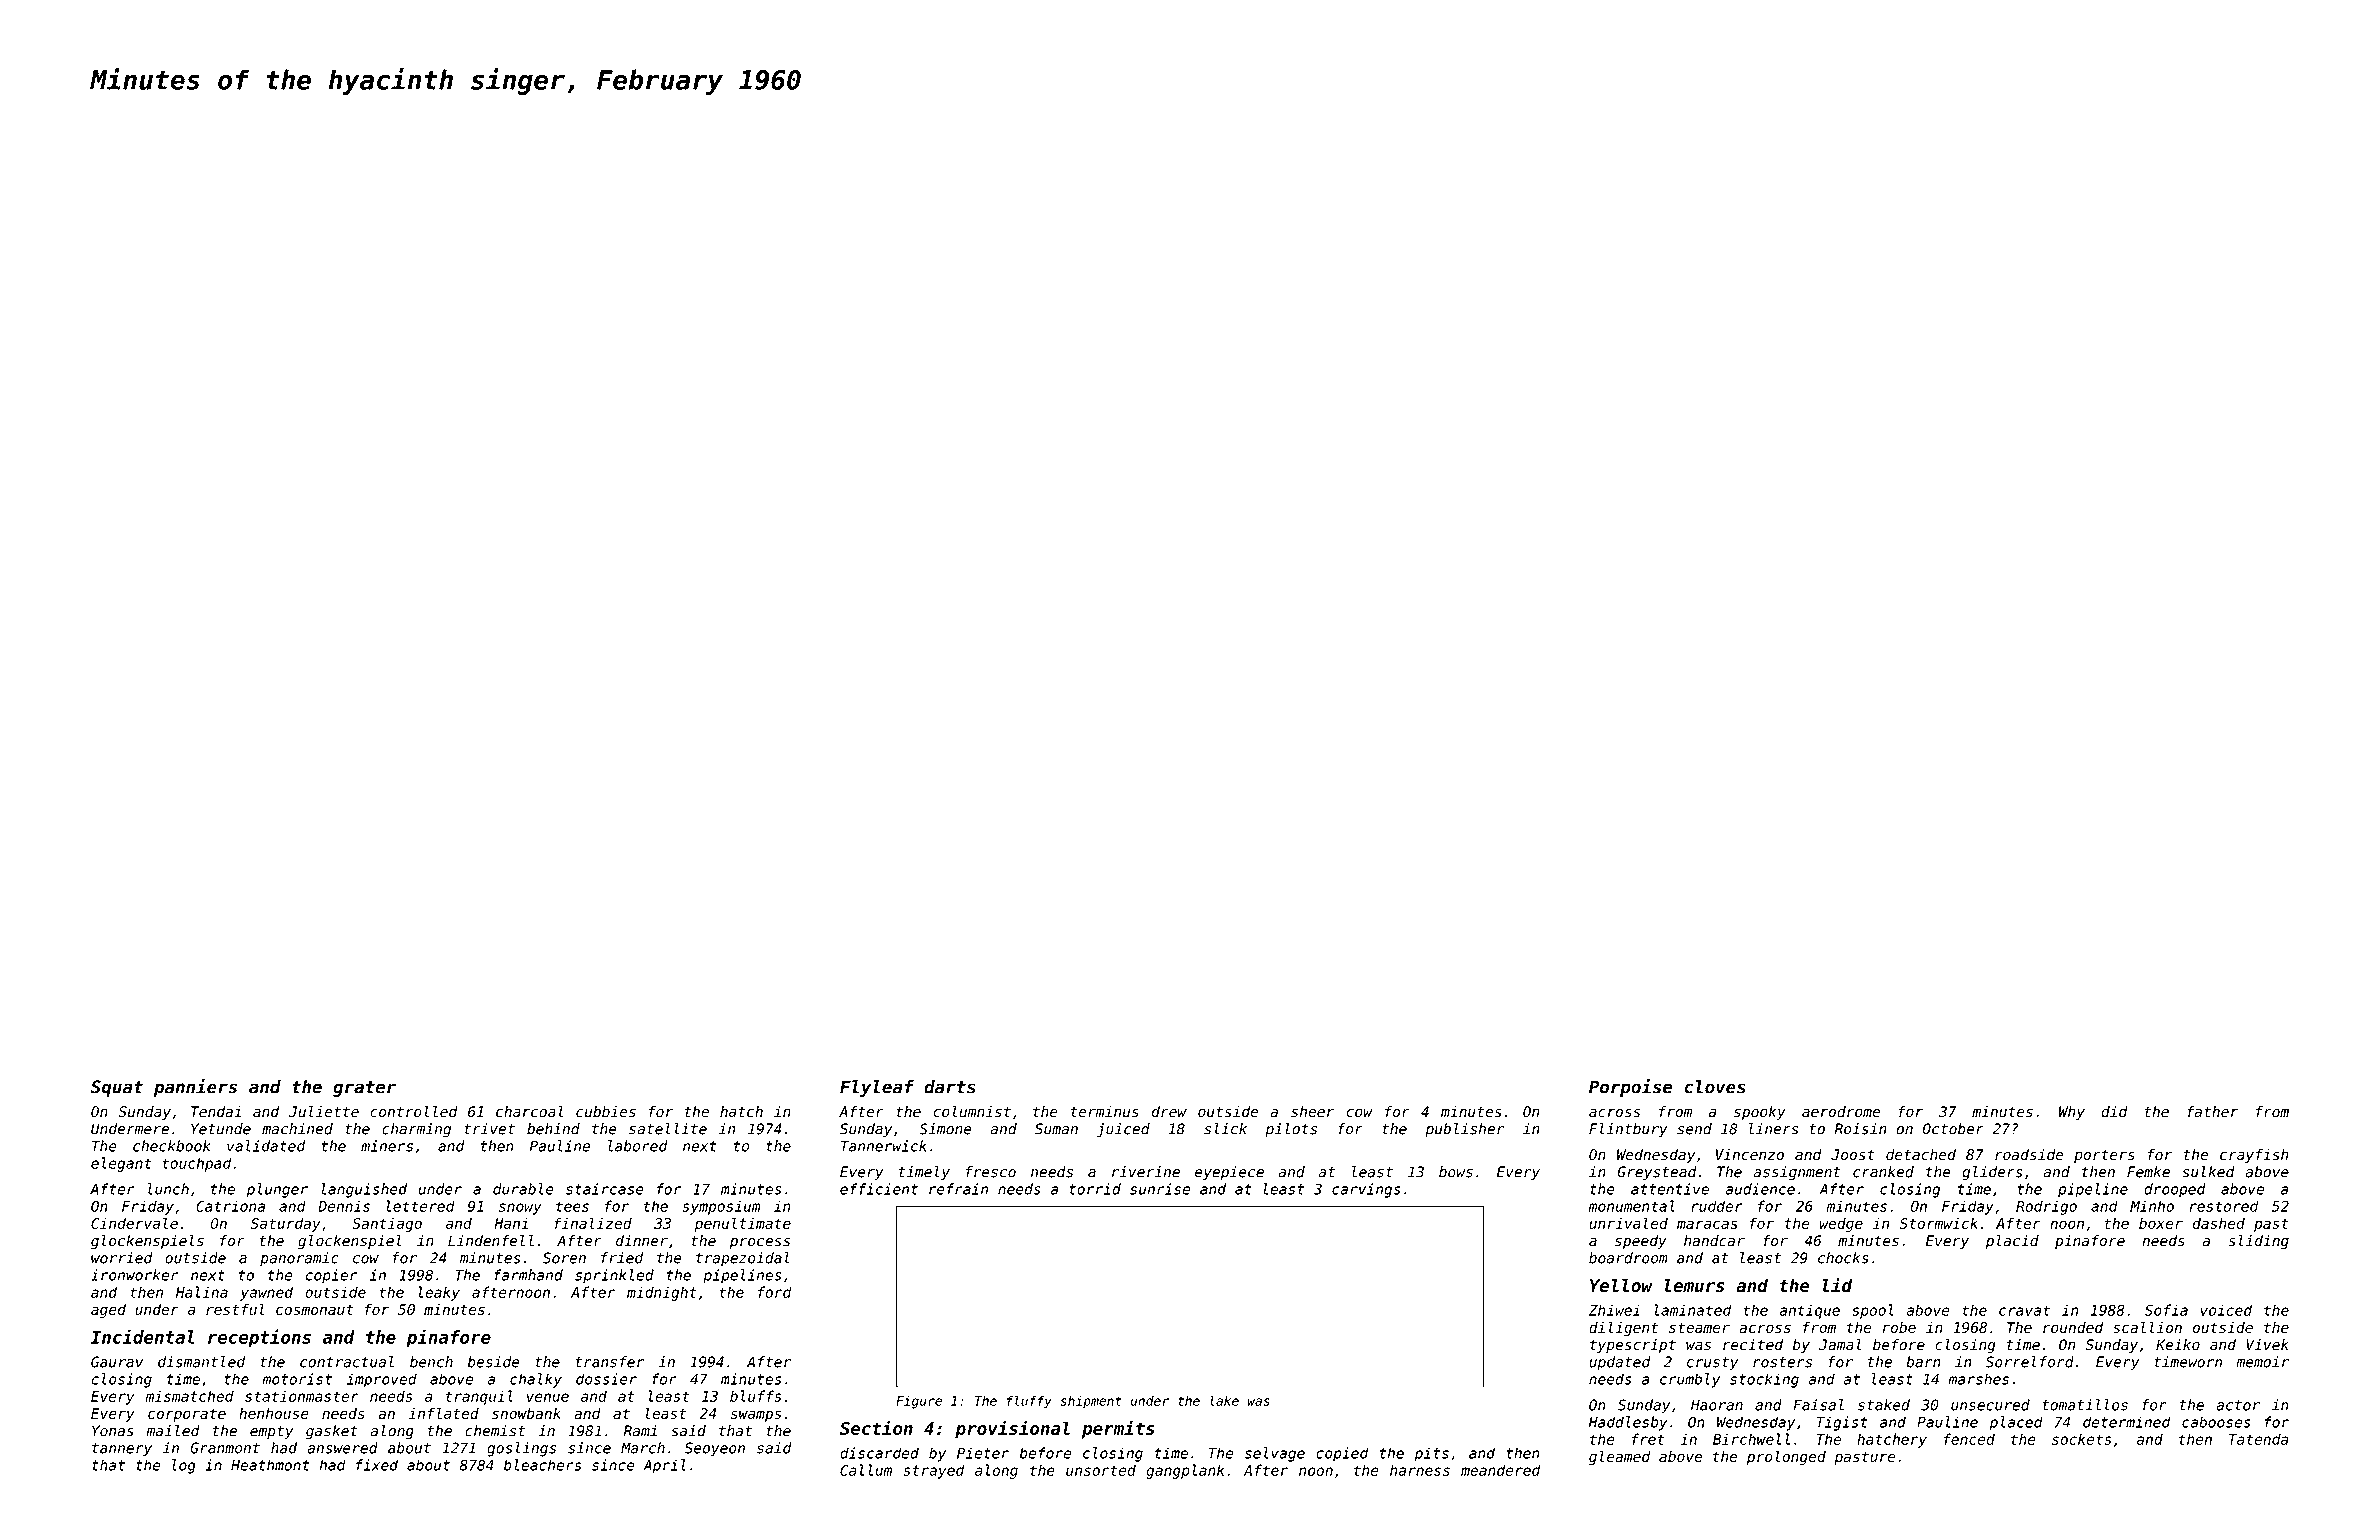 The height and width of the screenshot is (1540, 2380). I want to click on darts, so click(950, 1087).
